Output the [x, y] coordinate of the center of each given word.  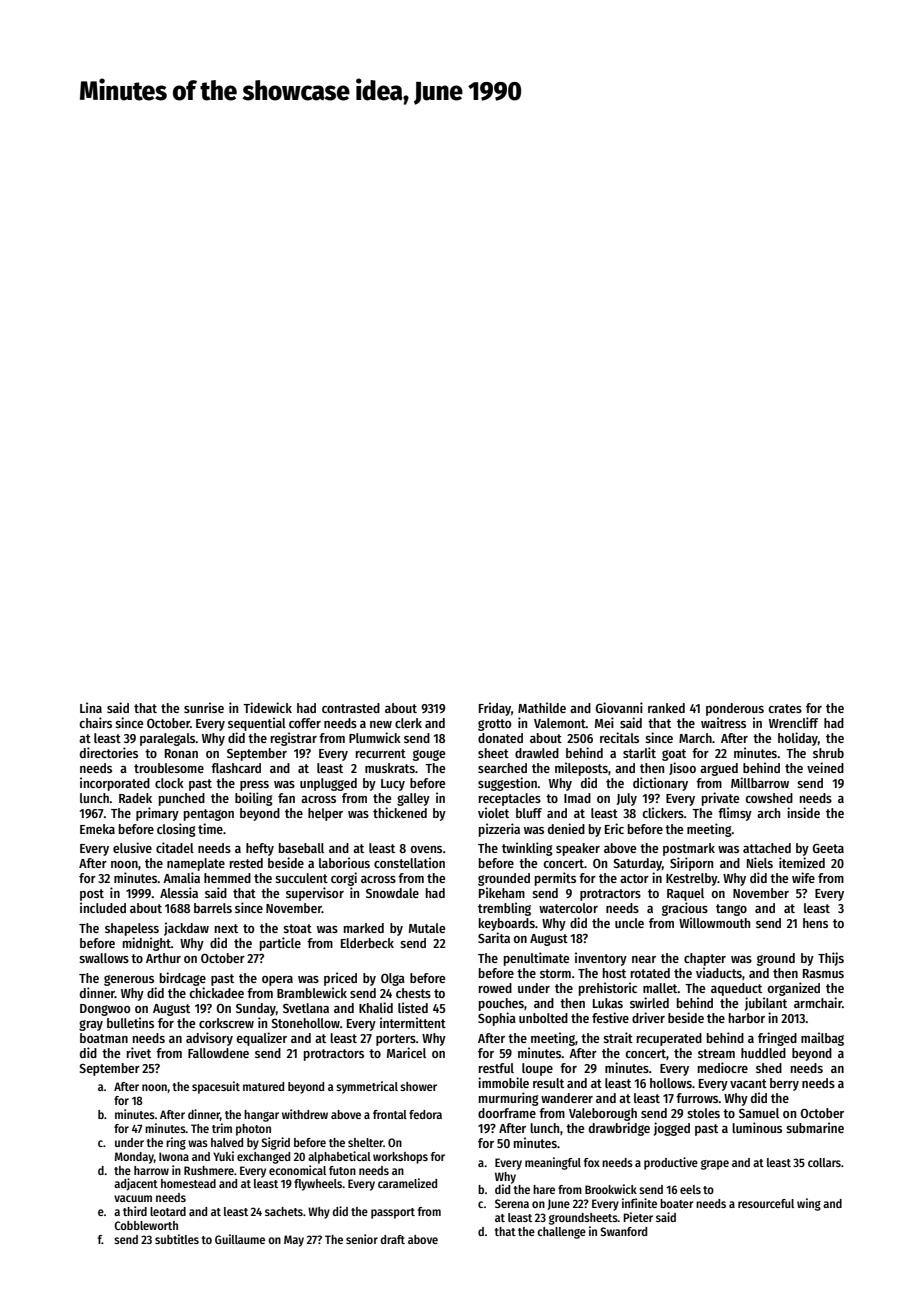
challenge [561, 1233]
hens [815, 923]
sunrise [204, 707]
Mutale [427, 928]
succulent [301, 878]
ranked [666, 708]
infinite [639, 1203]
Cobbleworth [146, 1225]
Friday [495, 709]
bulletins [130, 1022]
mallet [660, 988]
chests [413, 993]
